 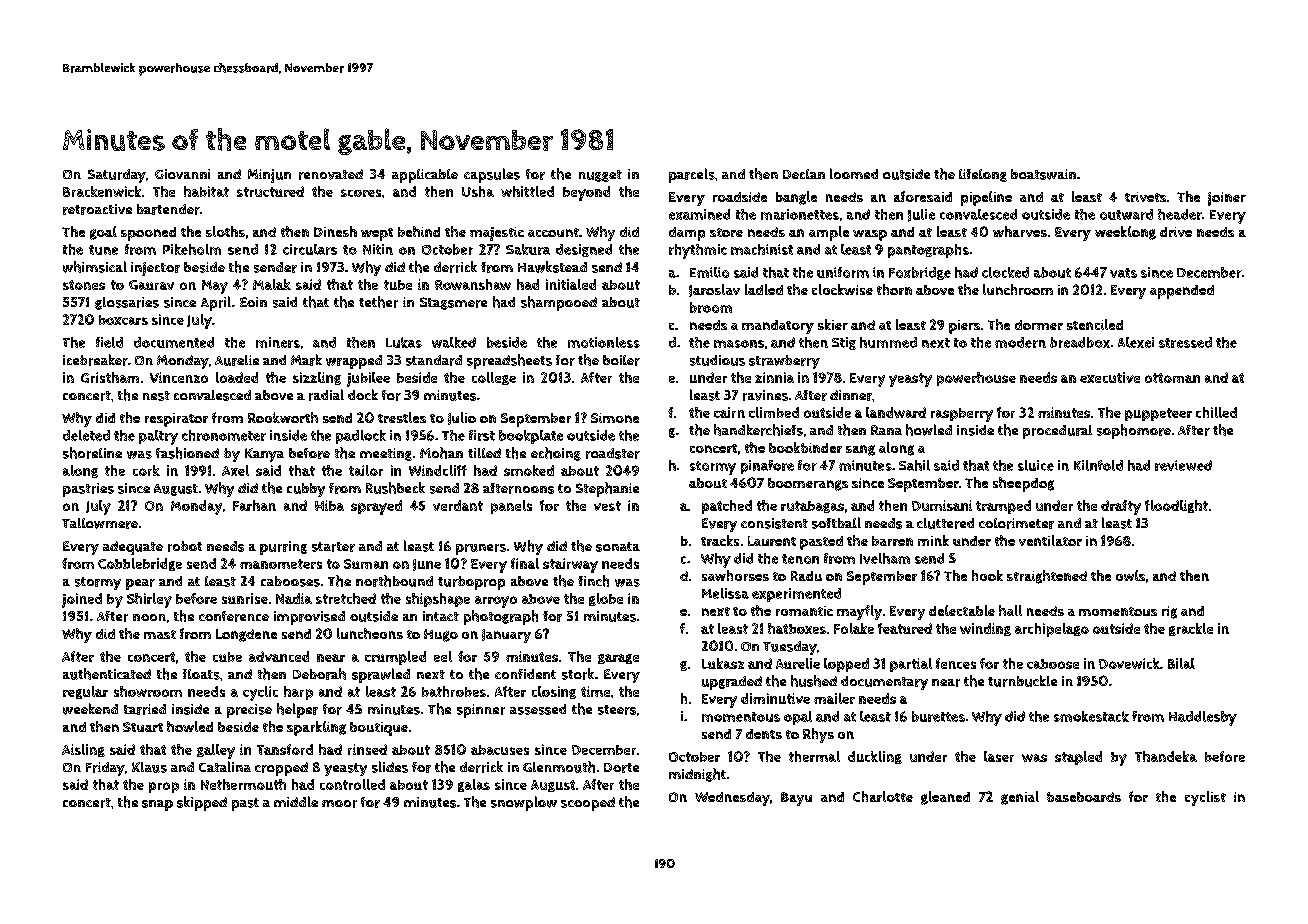 What do you see at coordinates (846, 665) in the screenshot?
I see `lopped` at bounding box center [846, 665].
